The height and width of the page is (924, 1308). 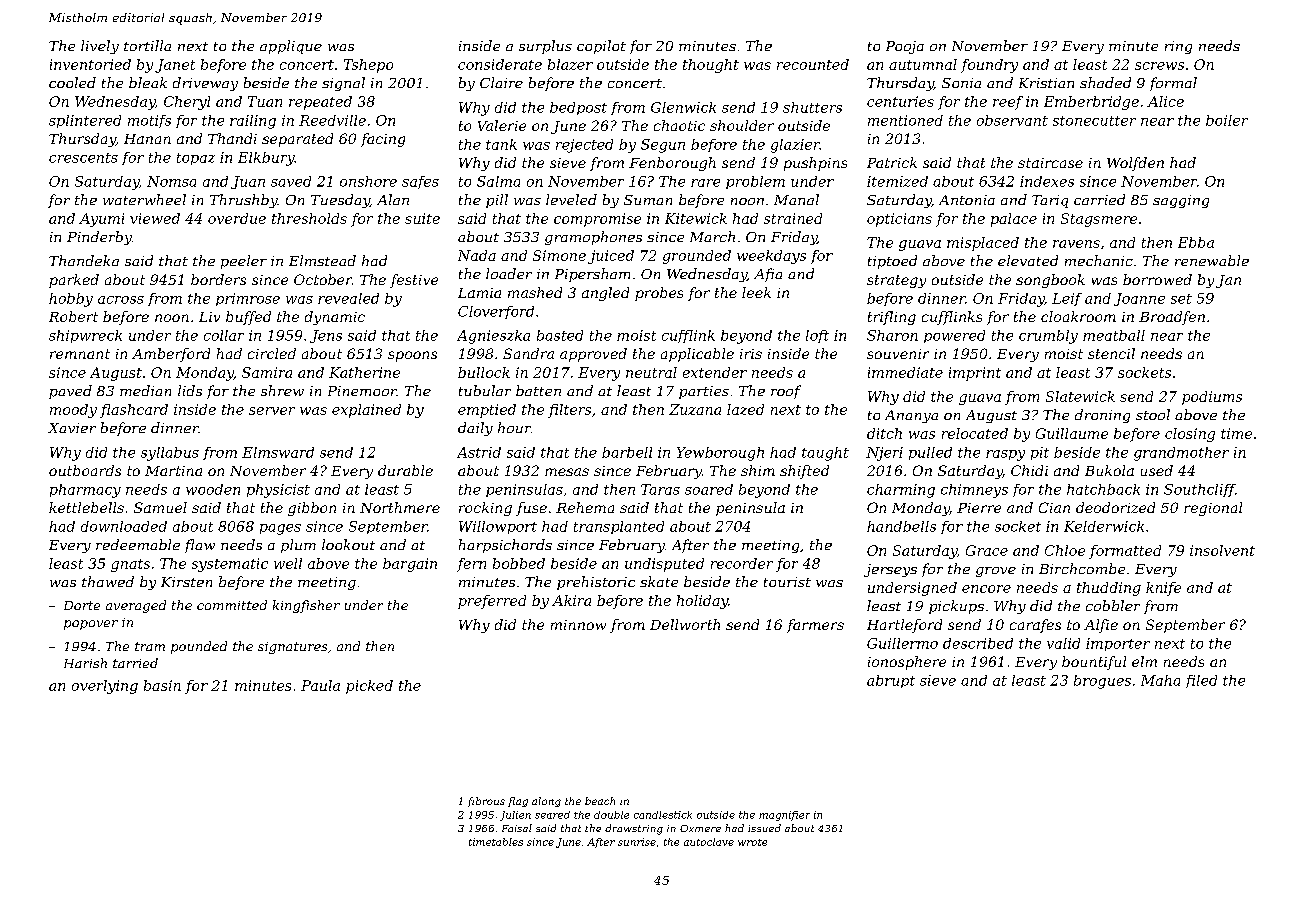 What do you see at coordinates (704, 392) in the page?
I see `parties` at bounding box center [704, 392].
